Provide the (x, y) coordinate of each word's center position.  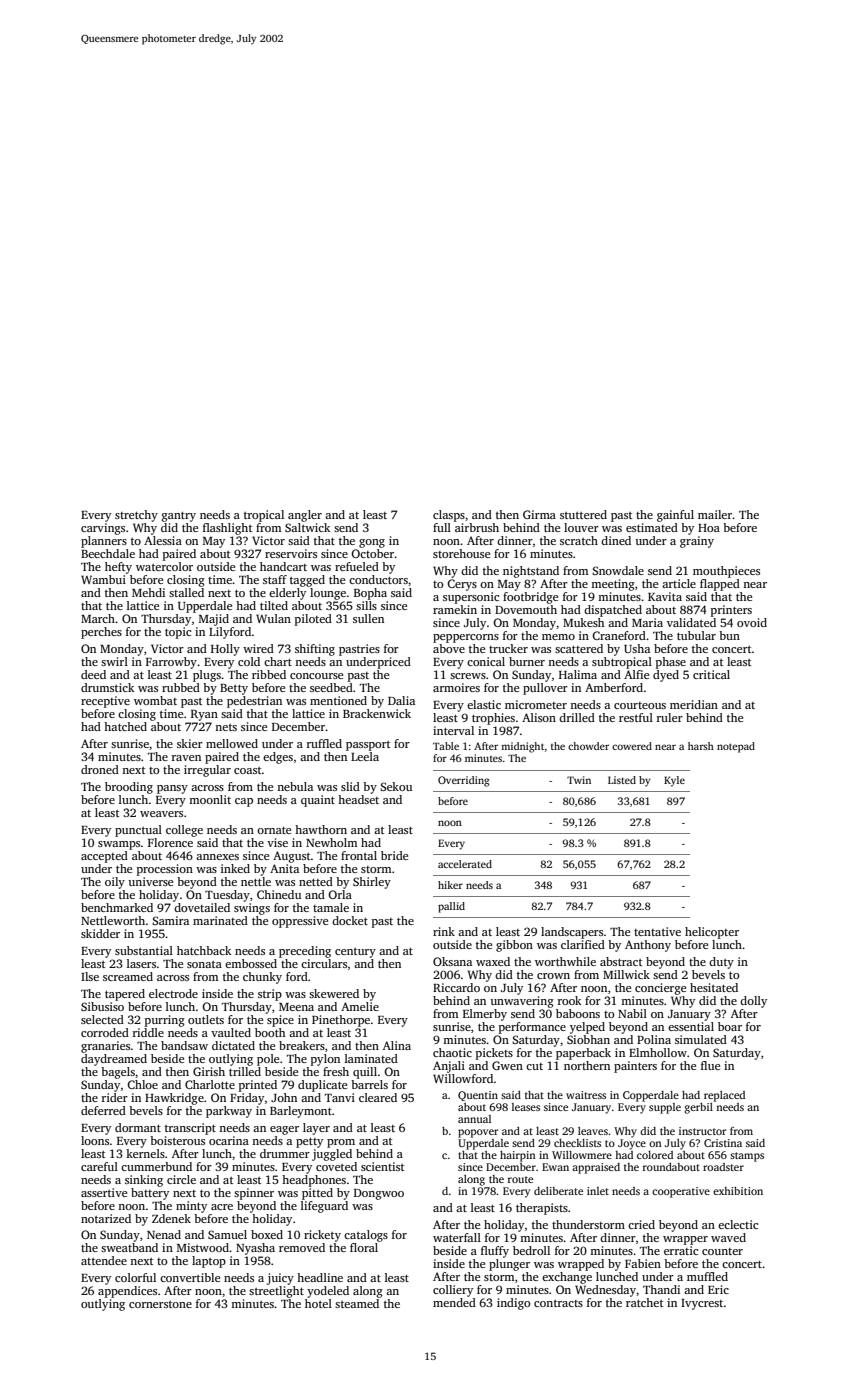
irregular (207, 771)
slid (350, 786)
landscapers (572, 933)
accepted (104, 857)
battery (150, 1194)
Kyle (674, 781)
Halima (578, 674)
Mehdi (148, 592)
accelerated (465, 864)
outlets (206, 1019)
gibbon (514, 946)
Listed (622, 780)
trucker (508, 648)
